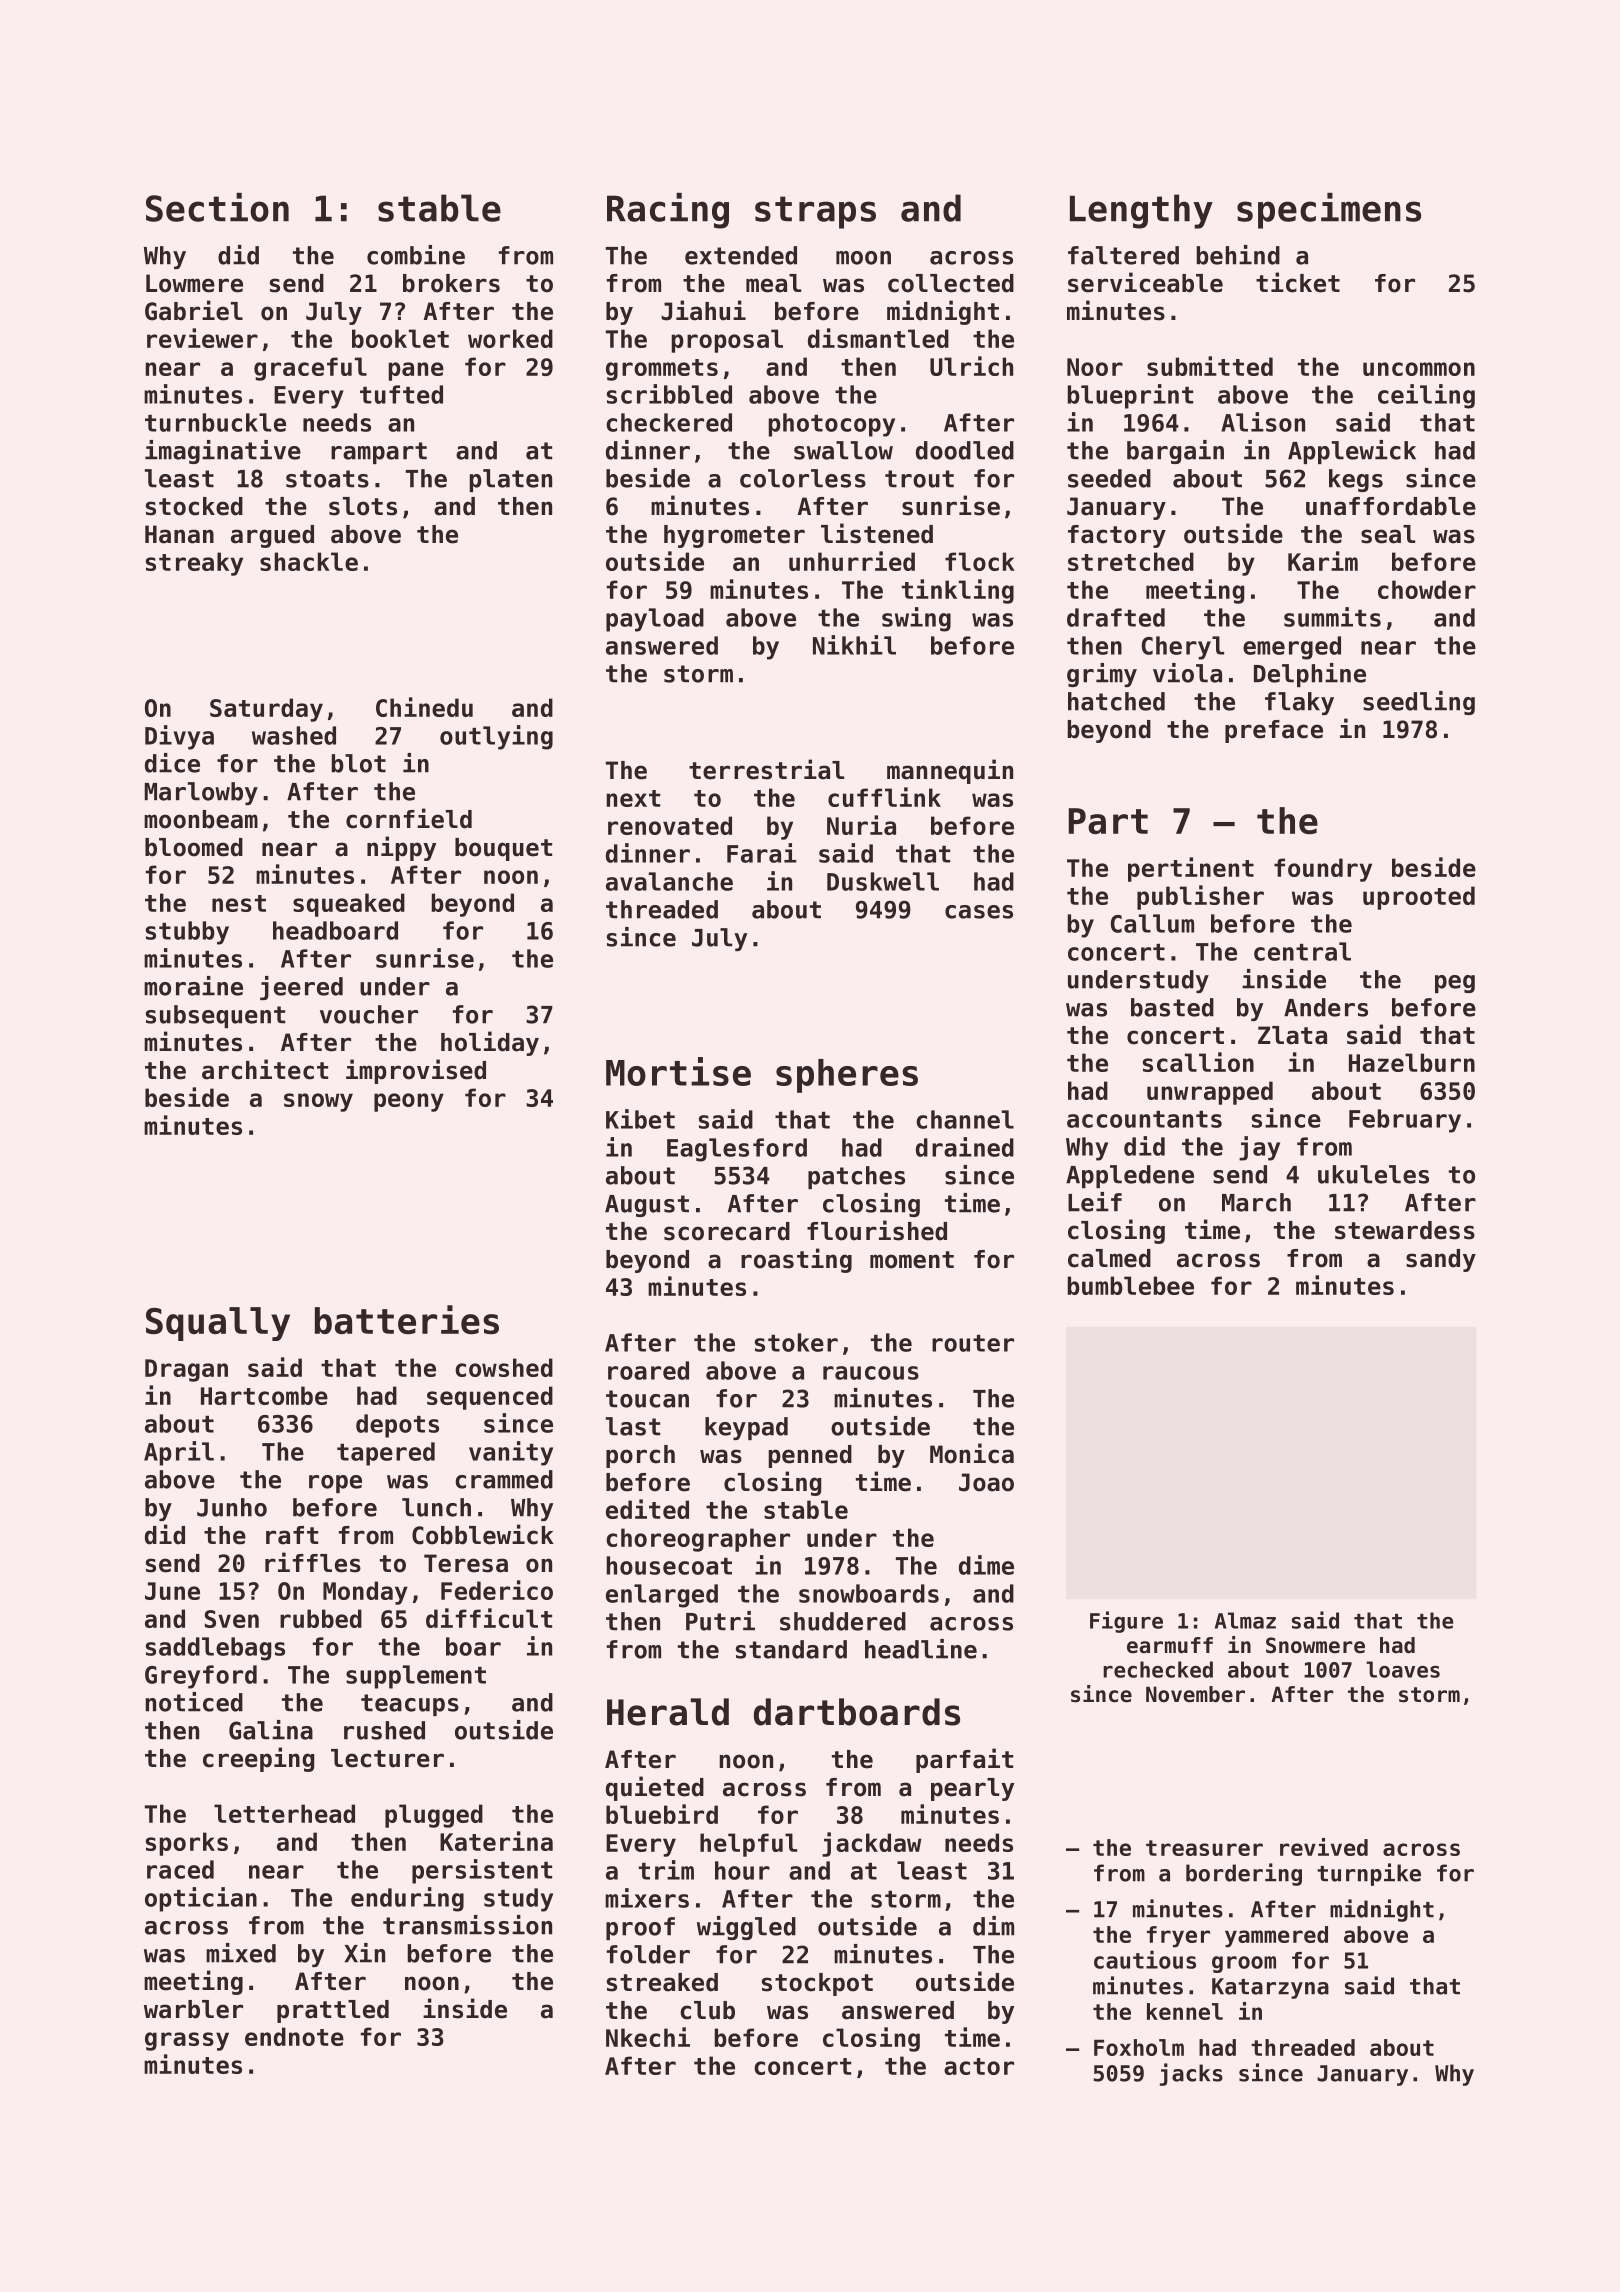 This screenshot has height=2292, width=1620. I want to click on April, so click(179, 1453).
